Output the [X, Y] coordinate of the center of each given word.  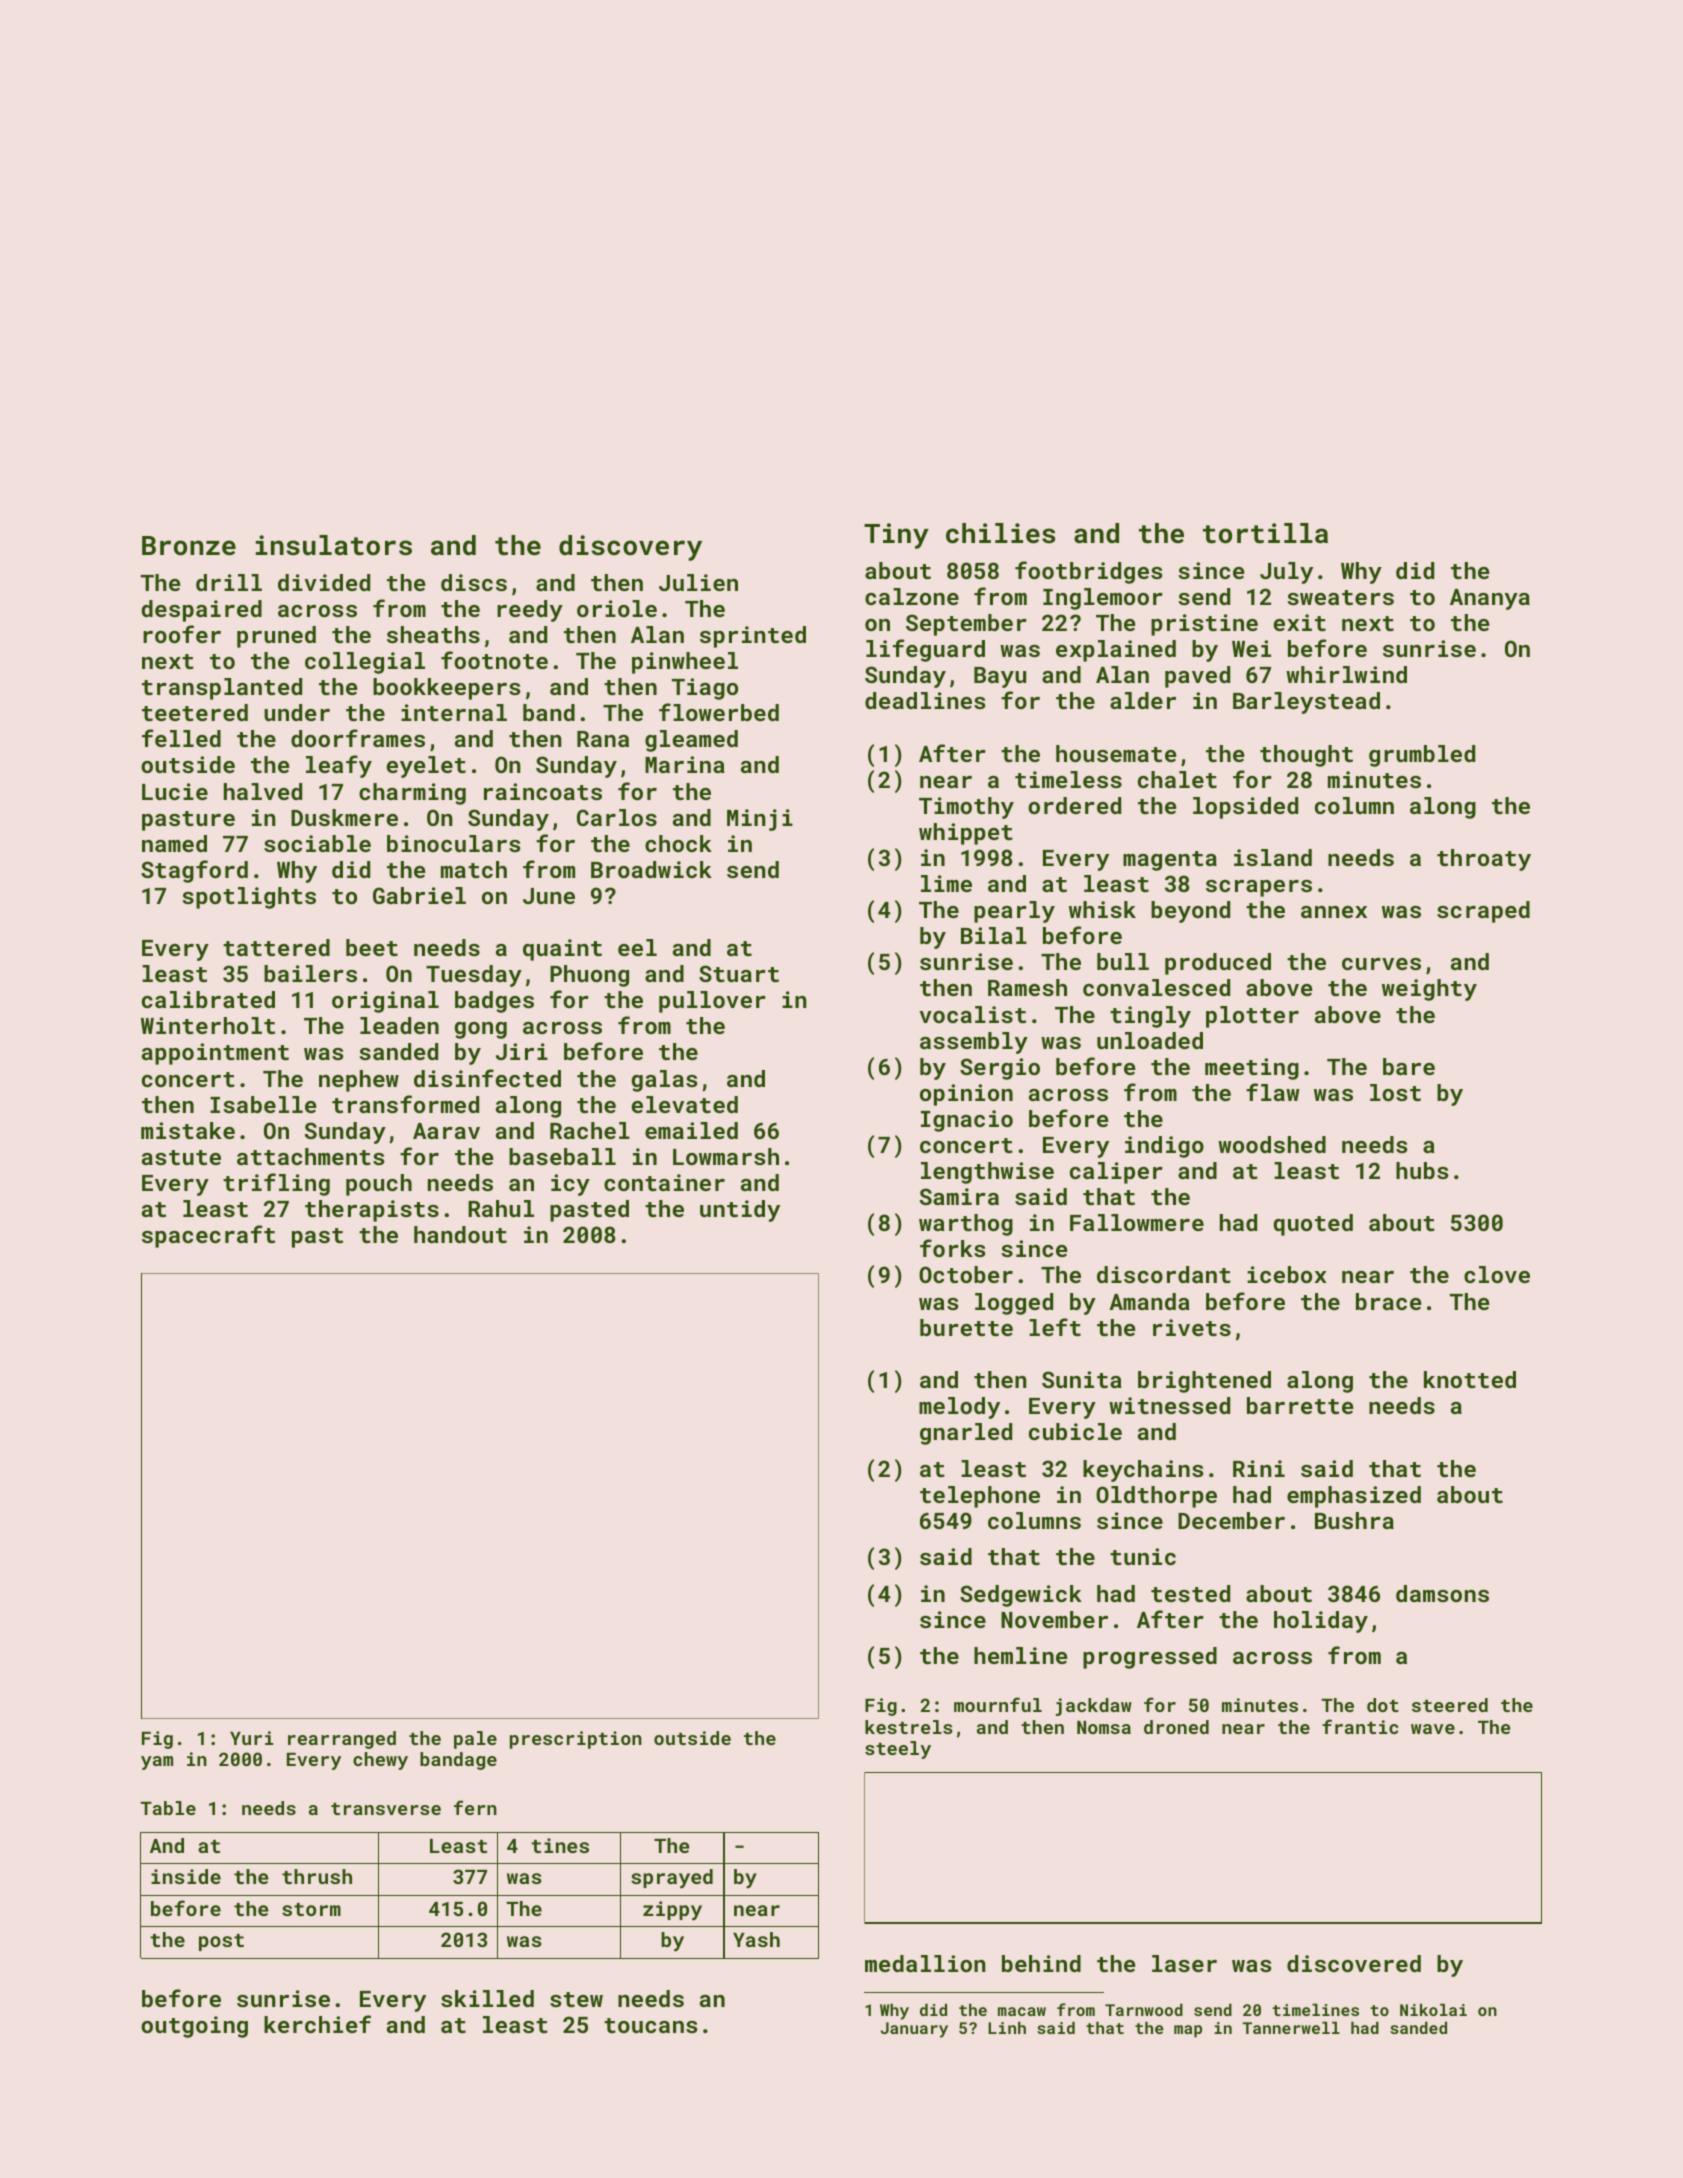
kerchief [317, 2024]
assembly [974, 1043]
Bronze [189, 546]
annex [1334, 912]
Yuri [251, 1738]
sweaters [1340, 597]
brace [1388, 1301]
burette [966, 1327]
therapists [372, 1211]
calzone [912, 596]
